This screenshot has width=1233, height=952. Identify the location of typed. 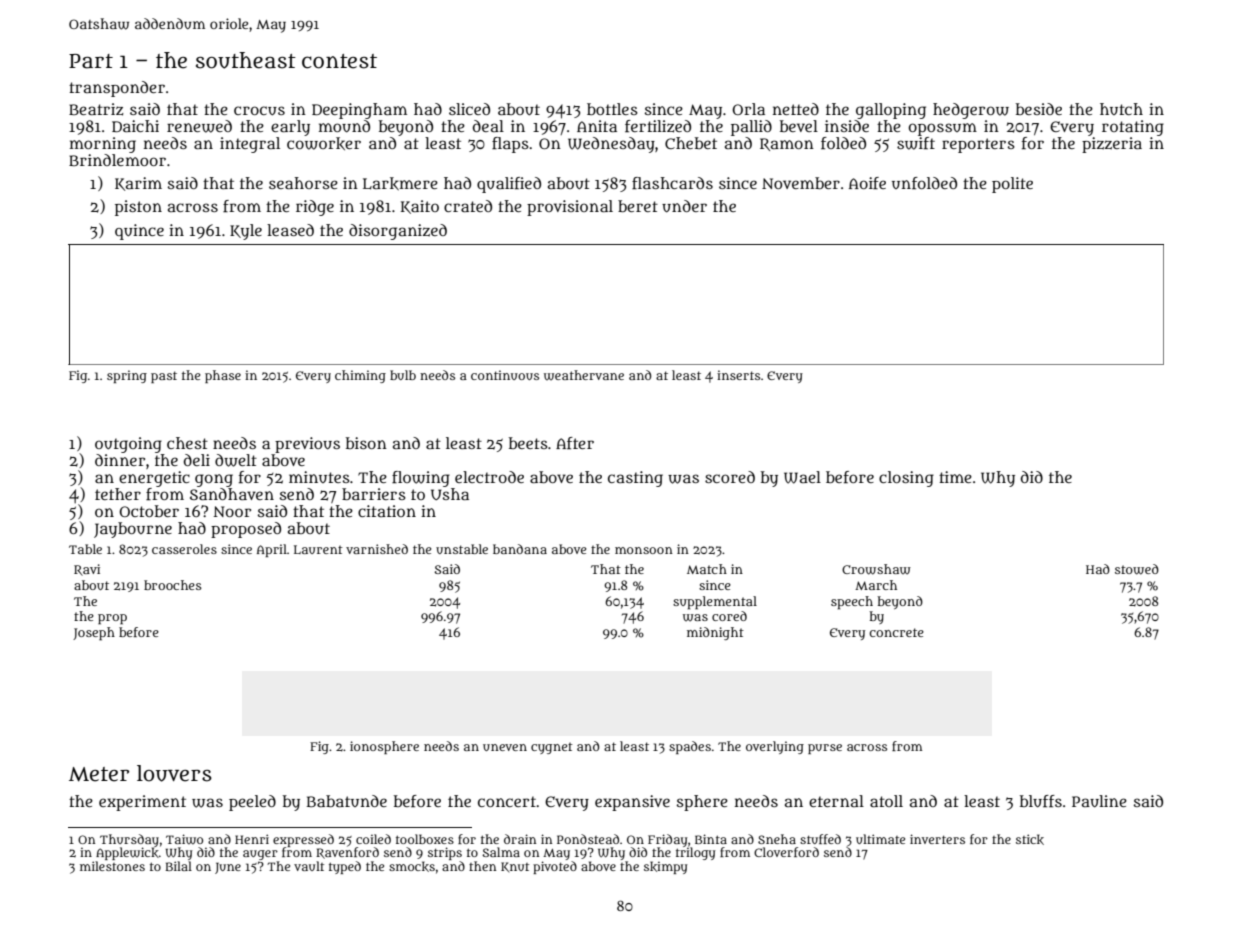
(345, 867).
